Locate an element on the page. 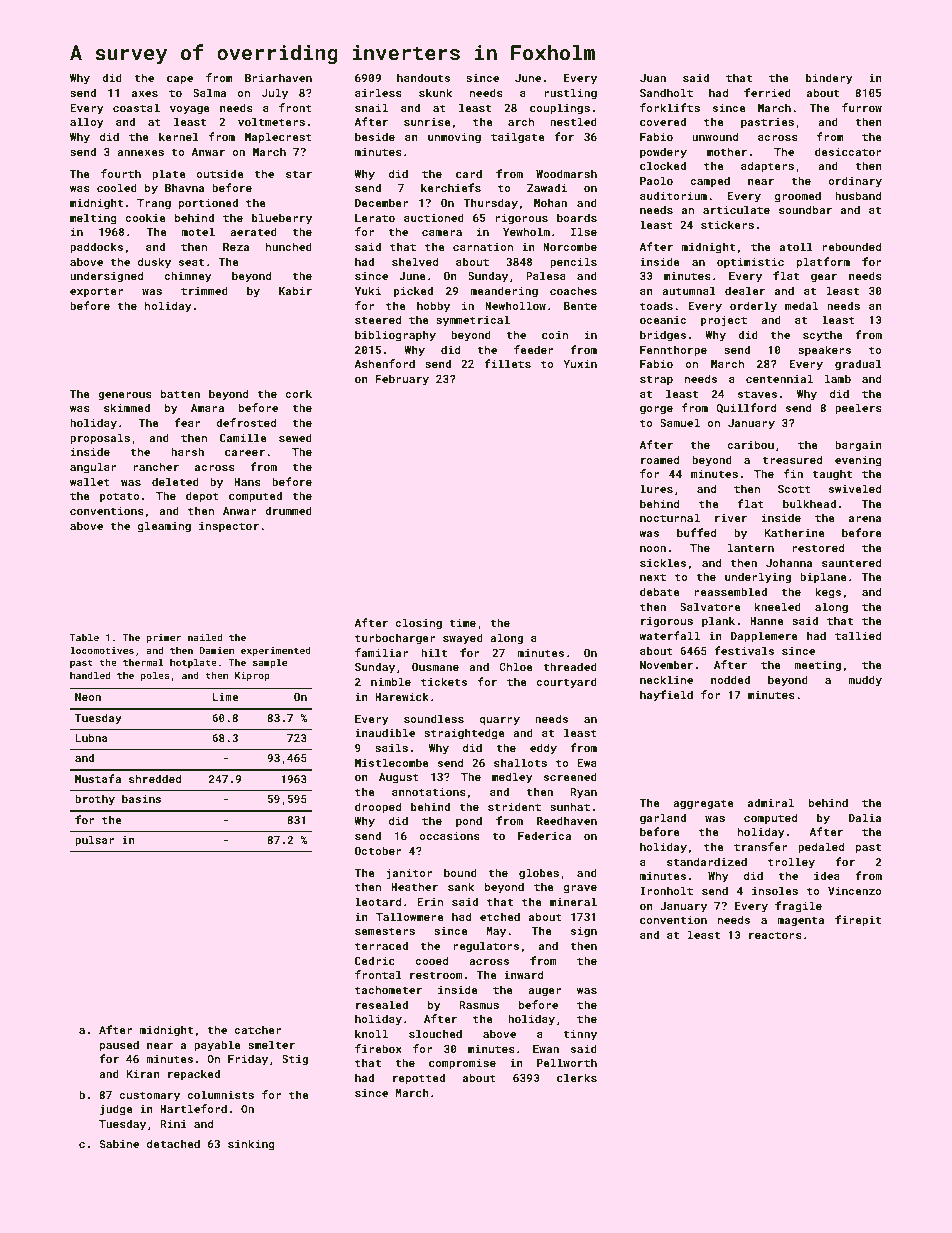 The image size is (952, 1233). reactors is located at coordinates (775, 935).
